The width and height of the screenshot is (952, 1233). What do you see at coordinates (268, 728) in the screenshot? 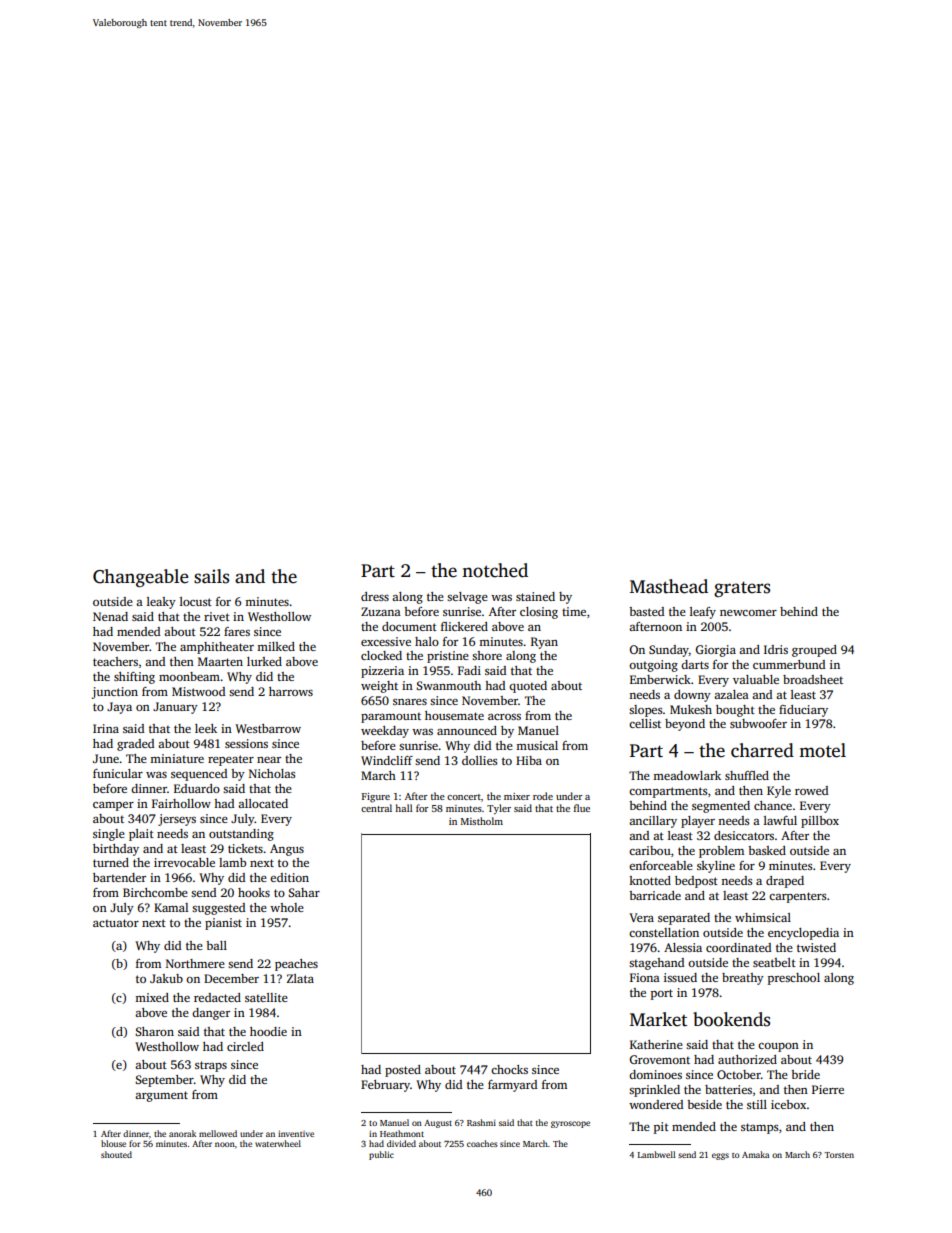
I see `Westbarrow` at bounding box center [268, 728].
